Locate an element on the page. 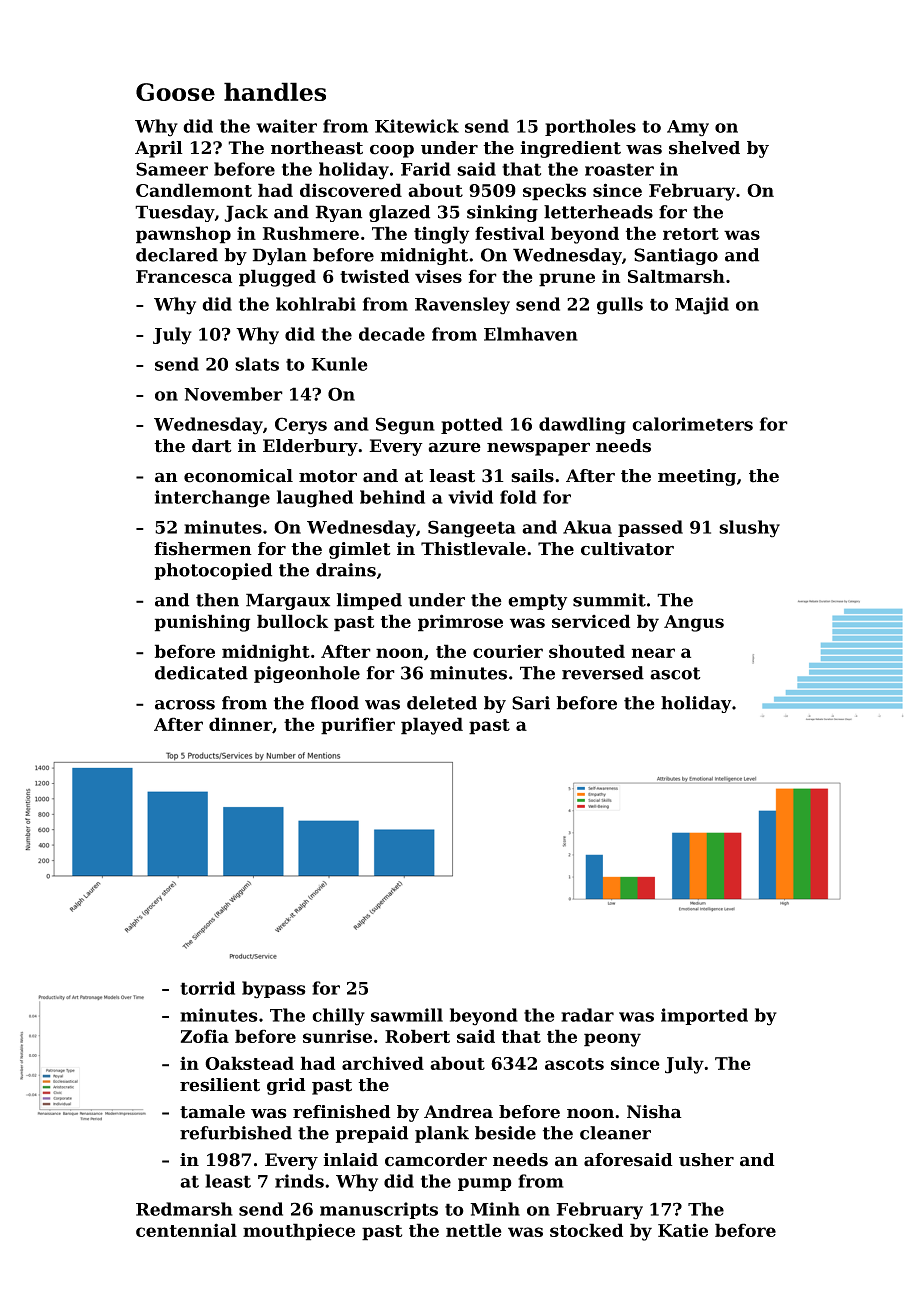 The width and height of the page is (924, 1314). torrid is located at coordinates (207, 988).
